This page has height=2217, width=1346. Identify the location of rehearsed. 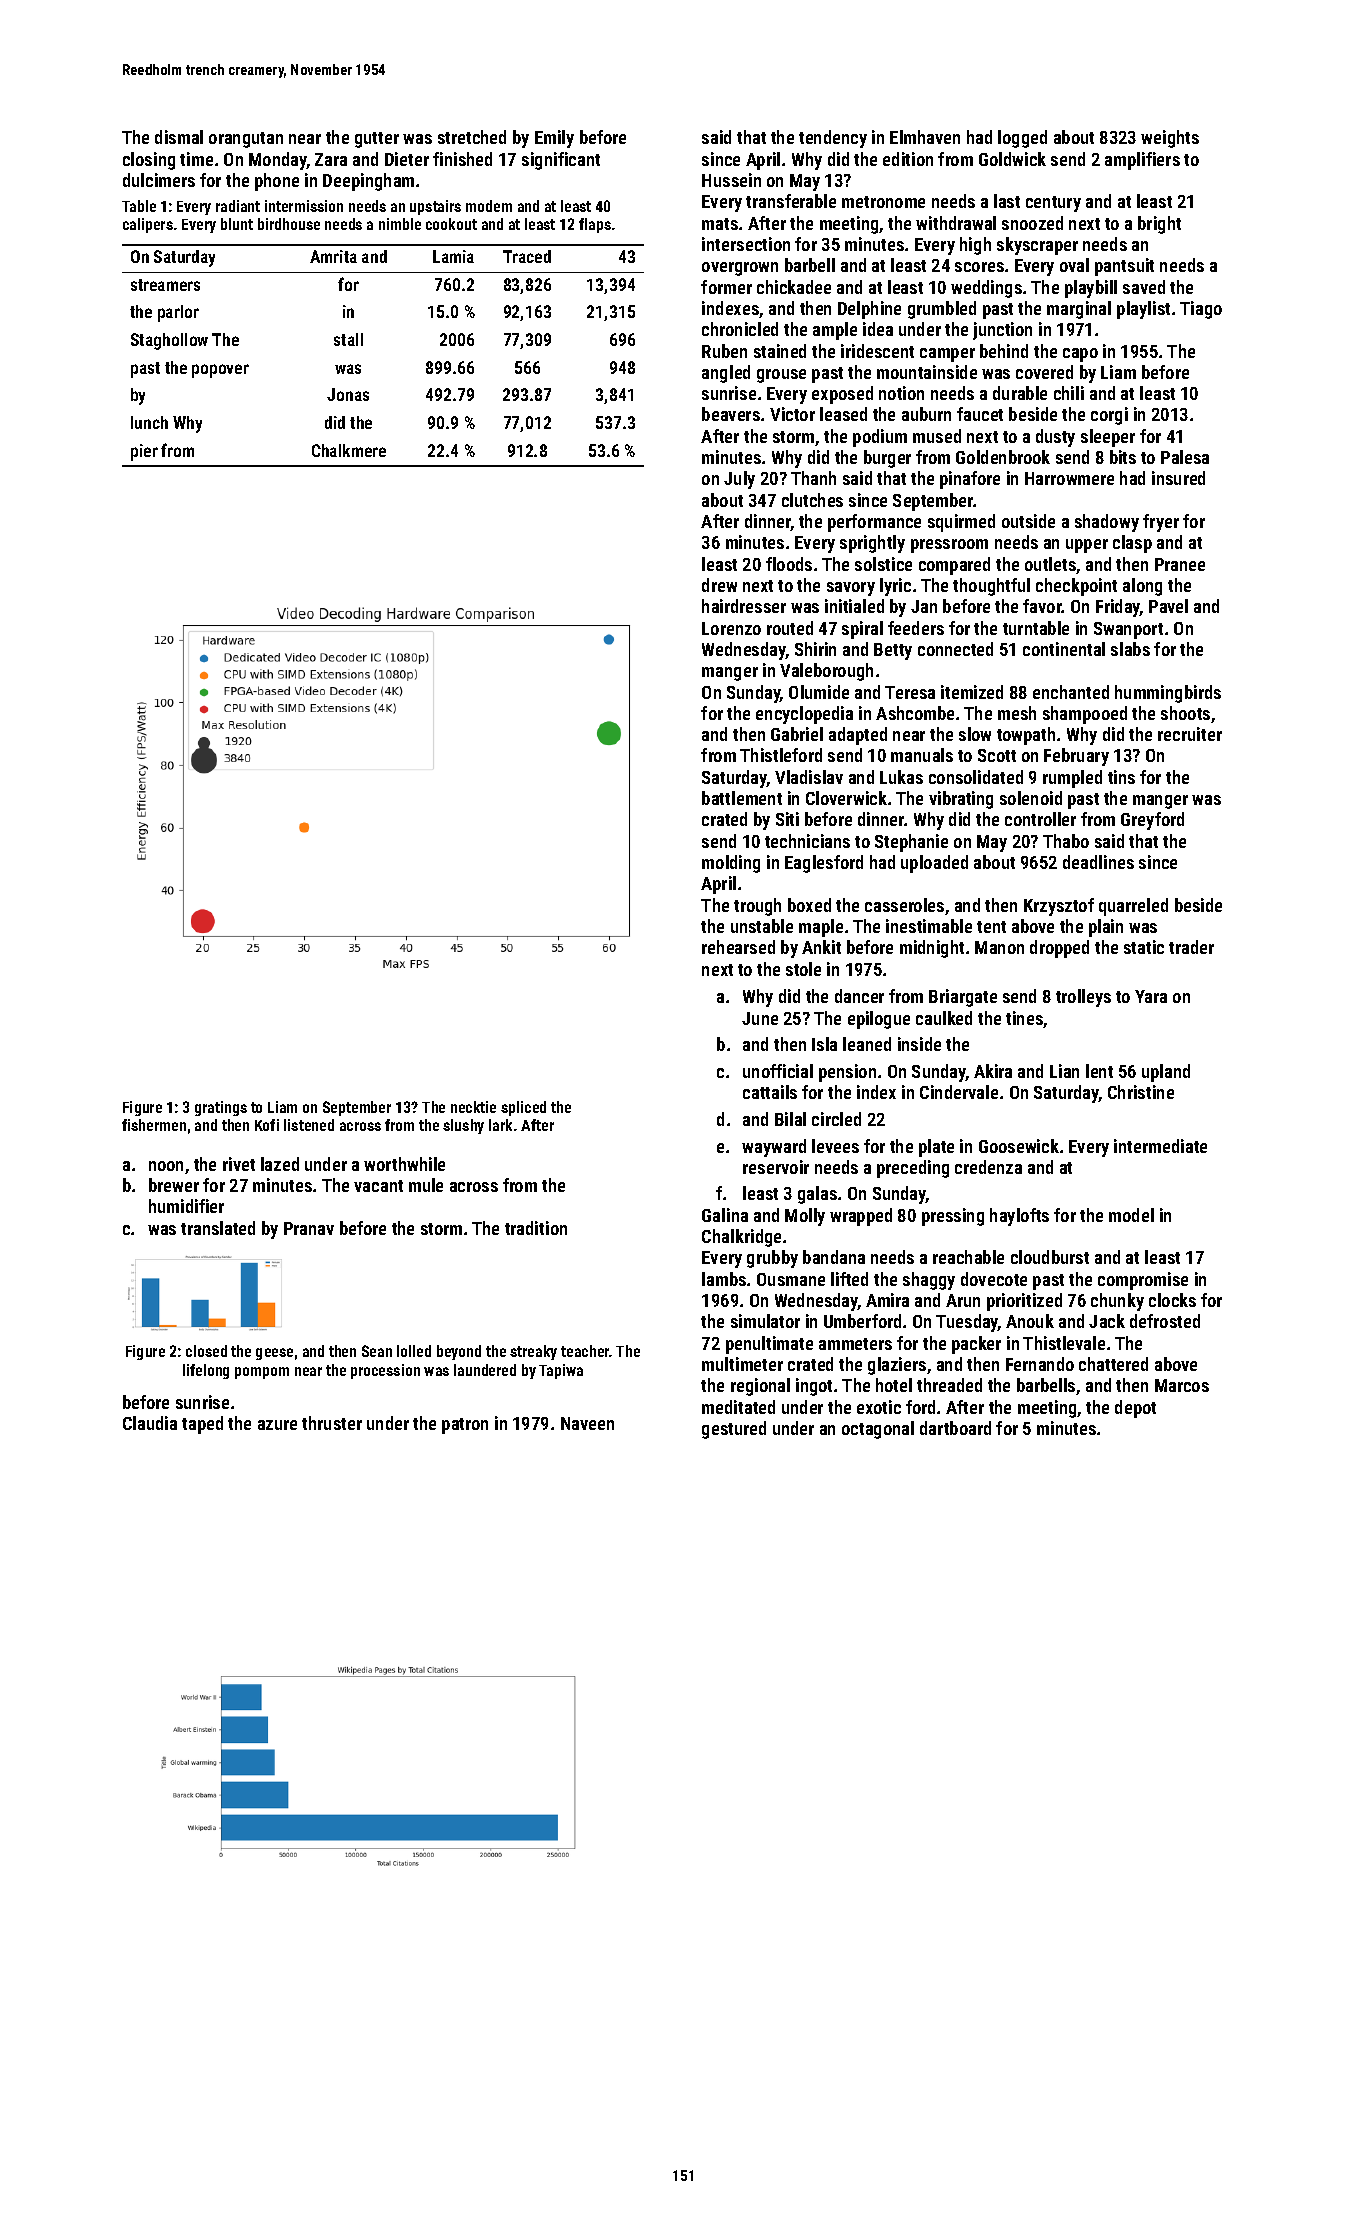
(738, 947).
